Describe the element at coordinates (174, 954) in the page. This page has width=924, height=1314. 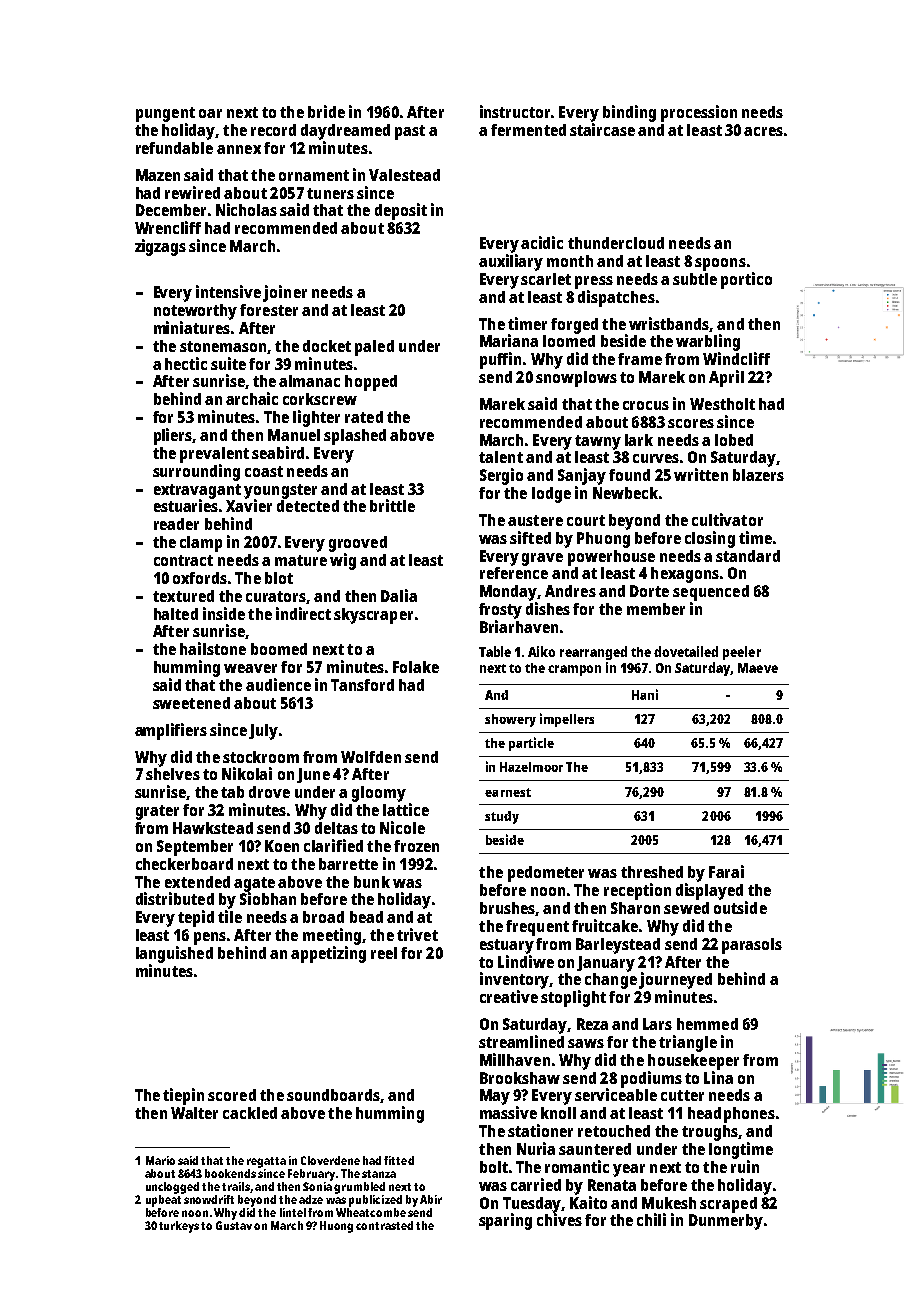
I see `languished` at that location.
